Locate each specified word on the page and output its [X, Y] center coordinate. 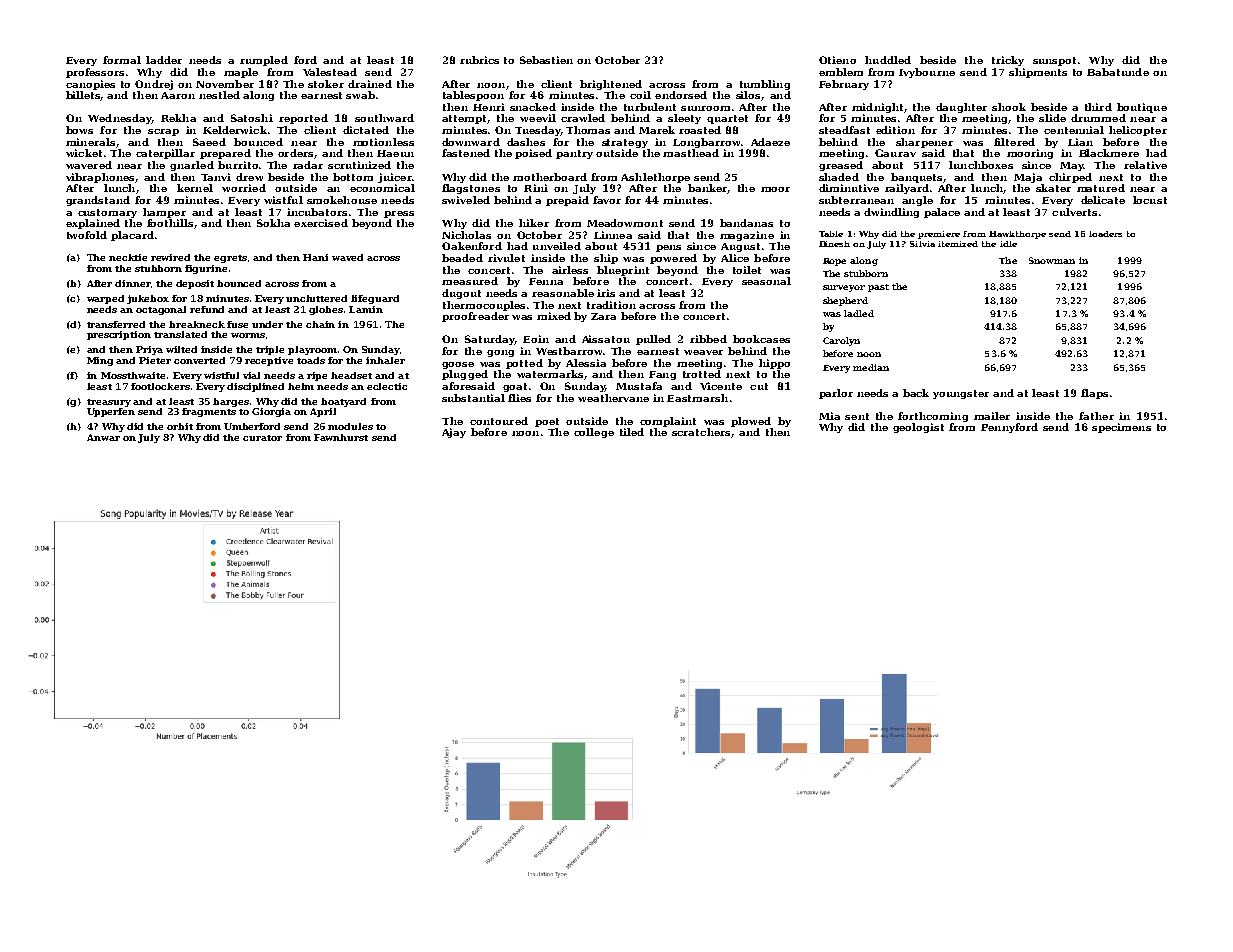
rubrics [479, 60]
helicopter [1138, 131]
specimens [1121, 428]
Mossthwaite [133, 375]
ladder [164, 60]
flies [519, 398]
